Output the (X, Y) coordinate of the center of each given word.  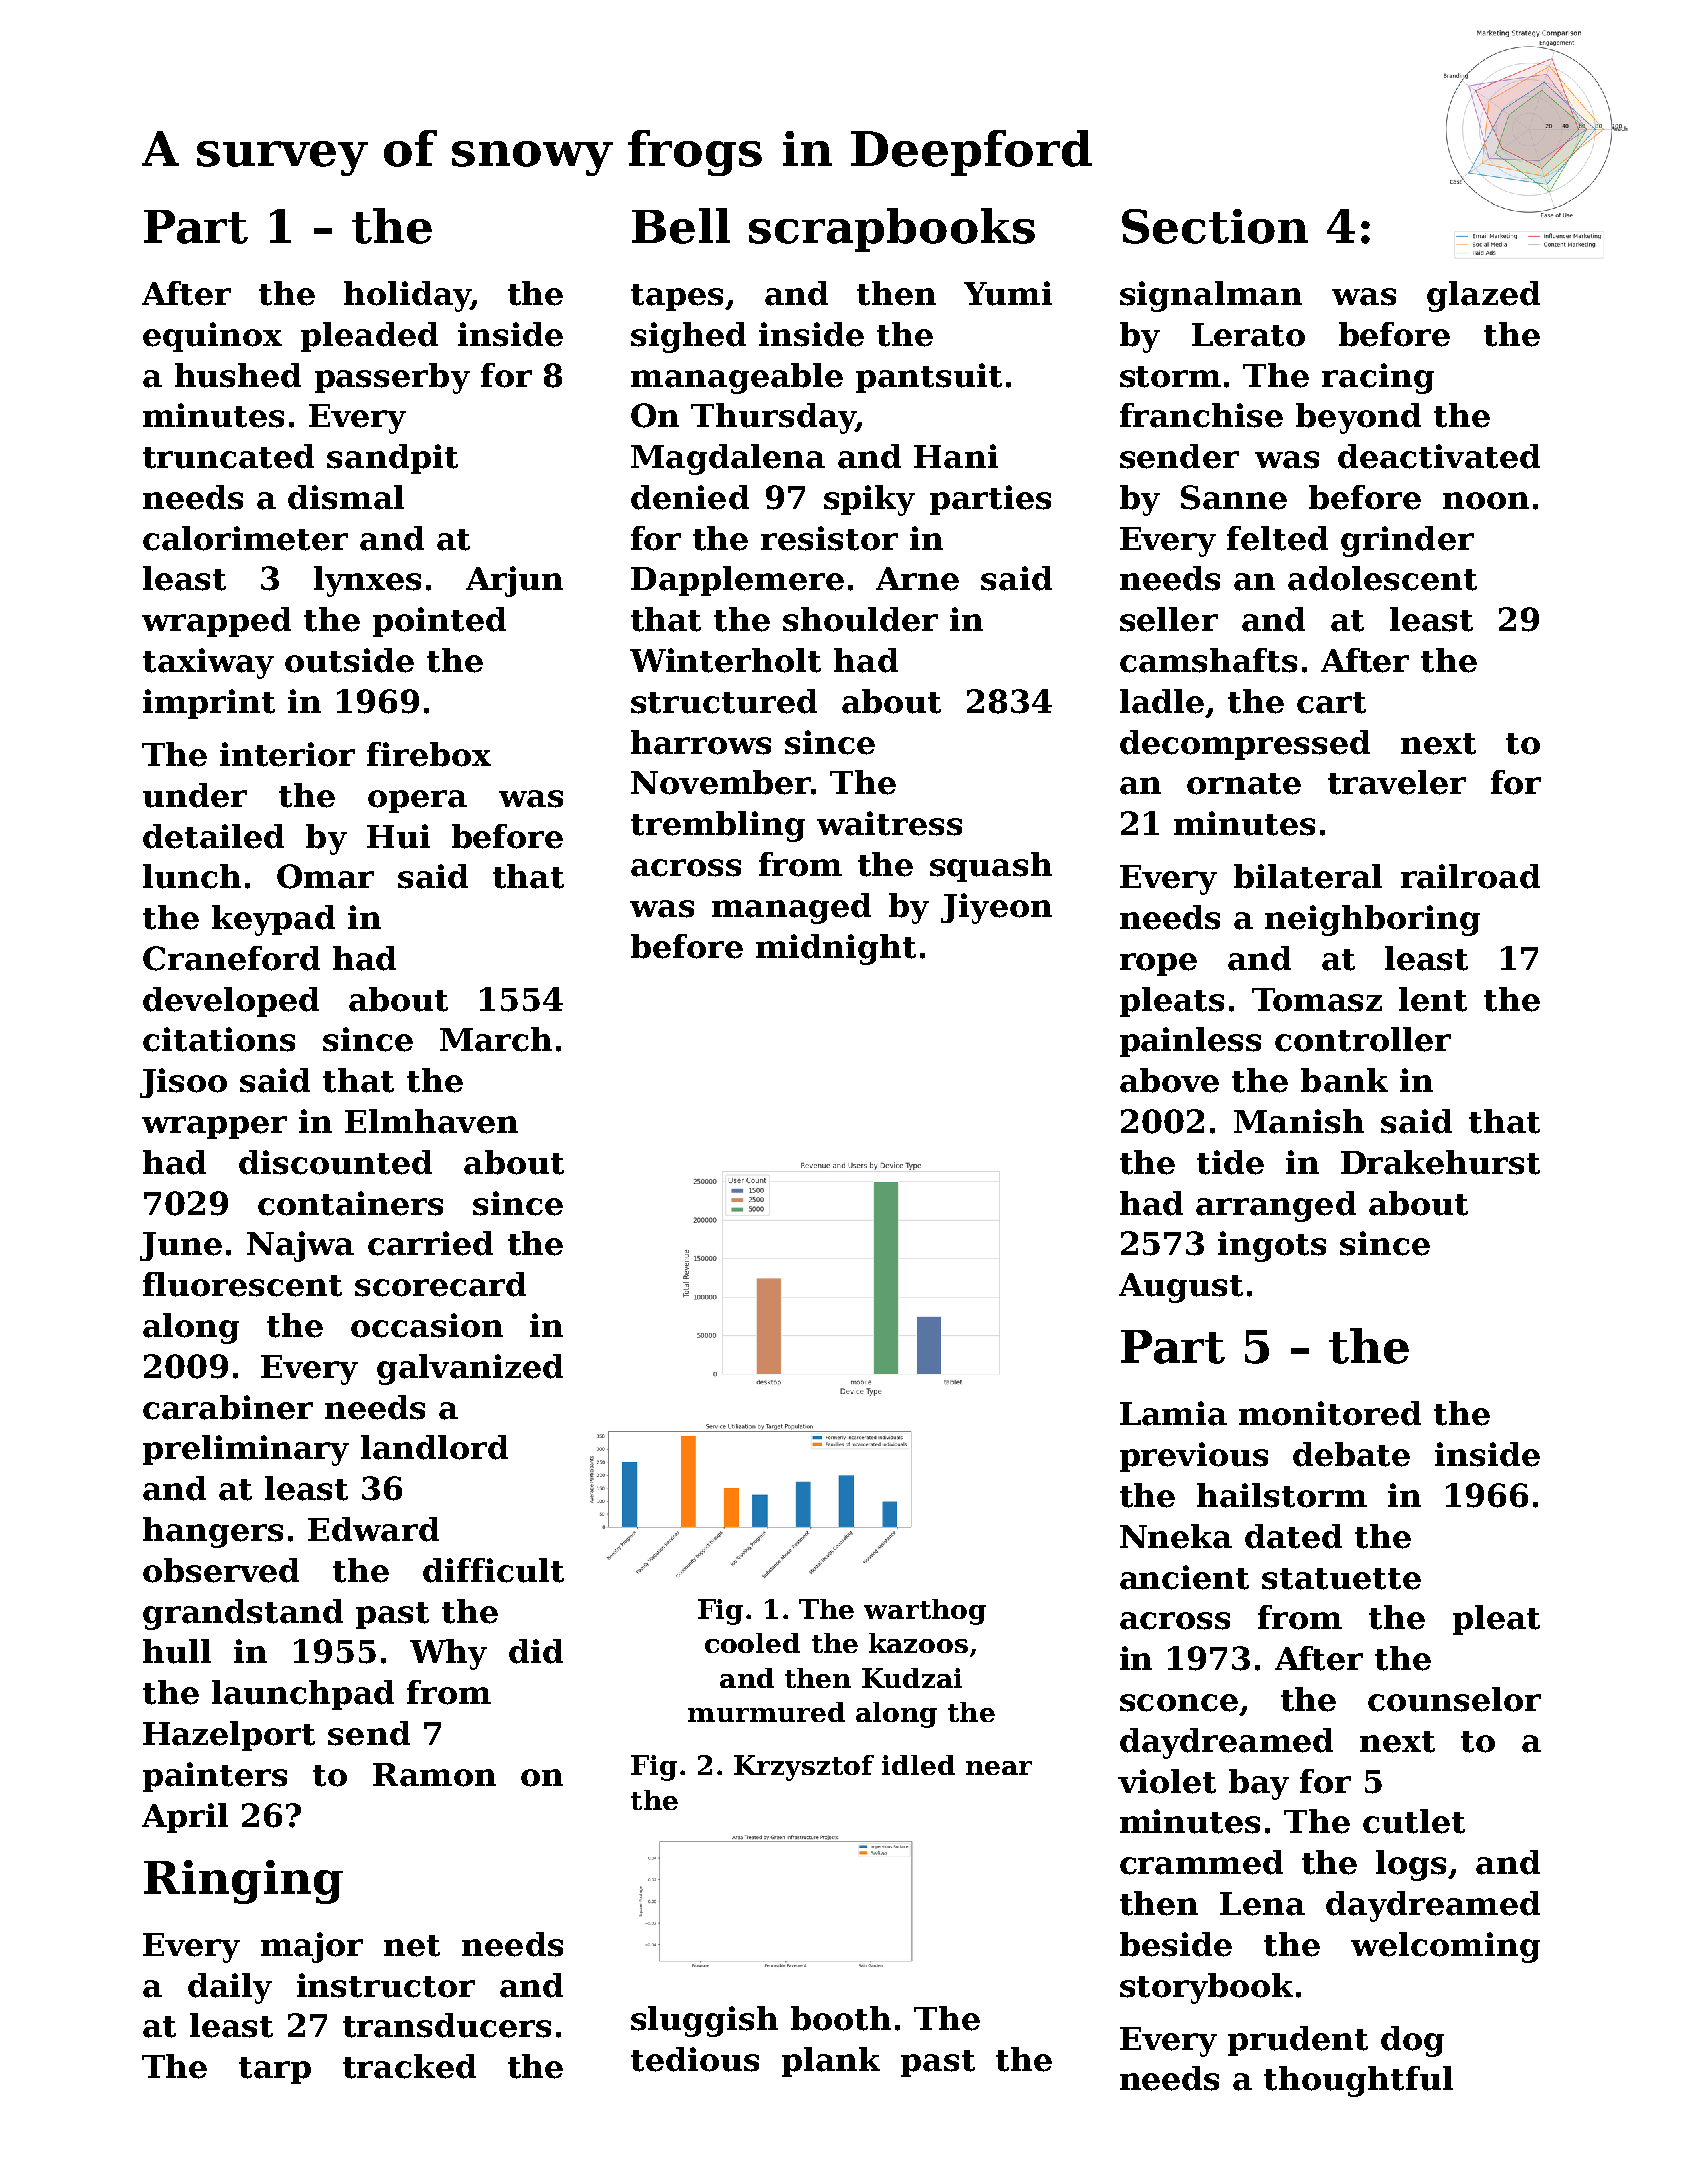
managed (791, 908)
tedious (695, 2059)
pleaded (369, 337)
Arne (917, 579)
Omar (325, 876)
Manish (1299, 1121)
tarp (275, 2070)
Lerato (1248, 335)
